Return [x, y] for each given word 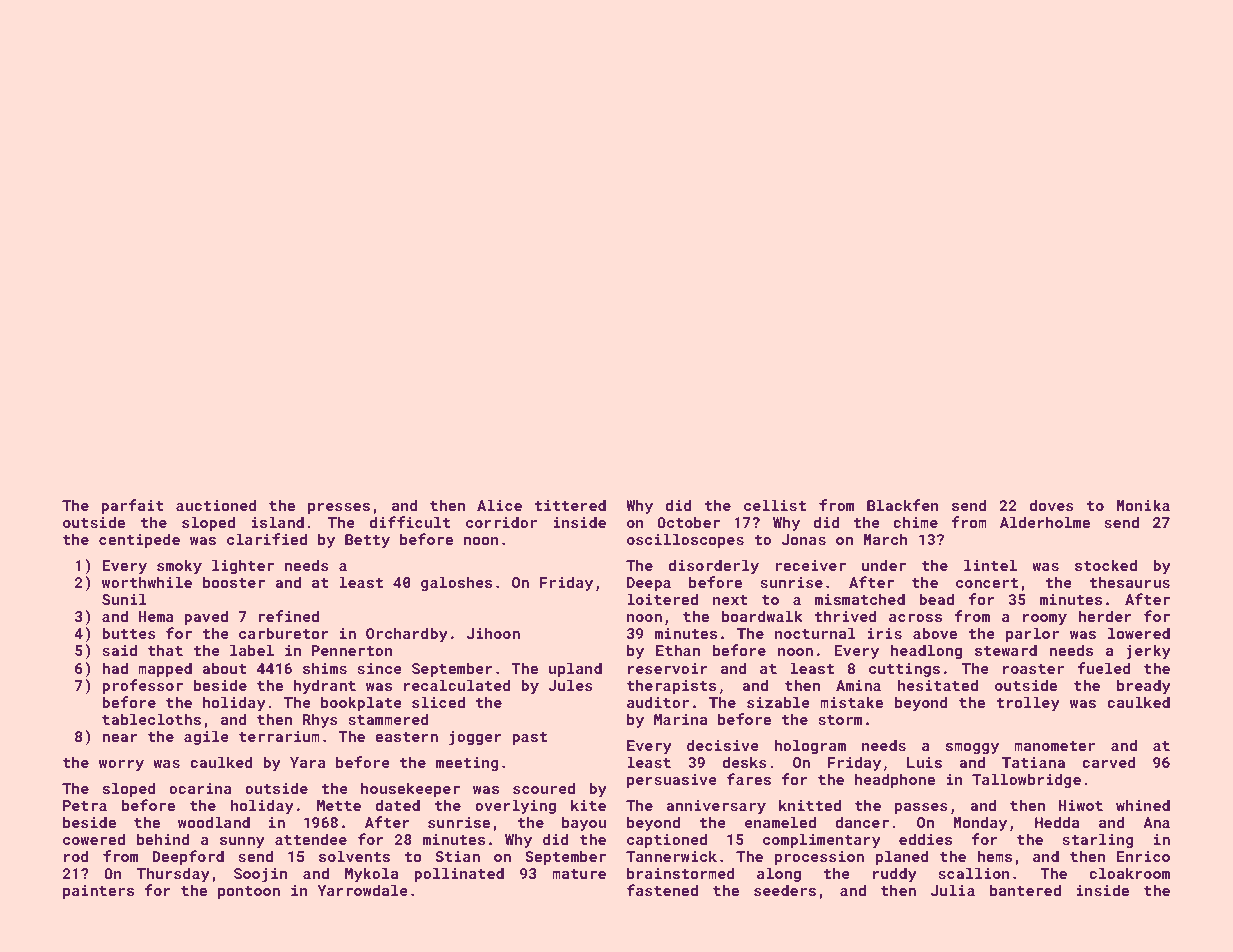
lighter [243, 566]
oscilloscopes [685, 540]
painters [98, 892]
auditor [658, 702]
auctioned [216, 505]
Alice [499, 505]
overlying [515, 806]
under [884, 565]
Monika [1143, 505]
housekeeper [410, 789]
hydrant [325, 686]
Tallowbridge [1026, 780]
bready [1144, 686]
